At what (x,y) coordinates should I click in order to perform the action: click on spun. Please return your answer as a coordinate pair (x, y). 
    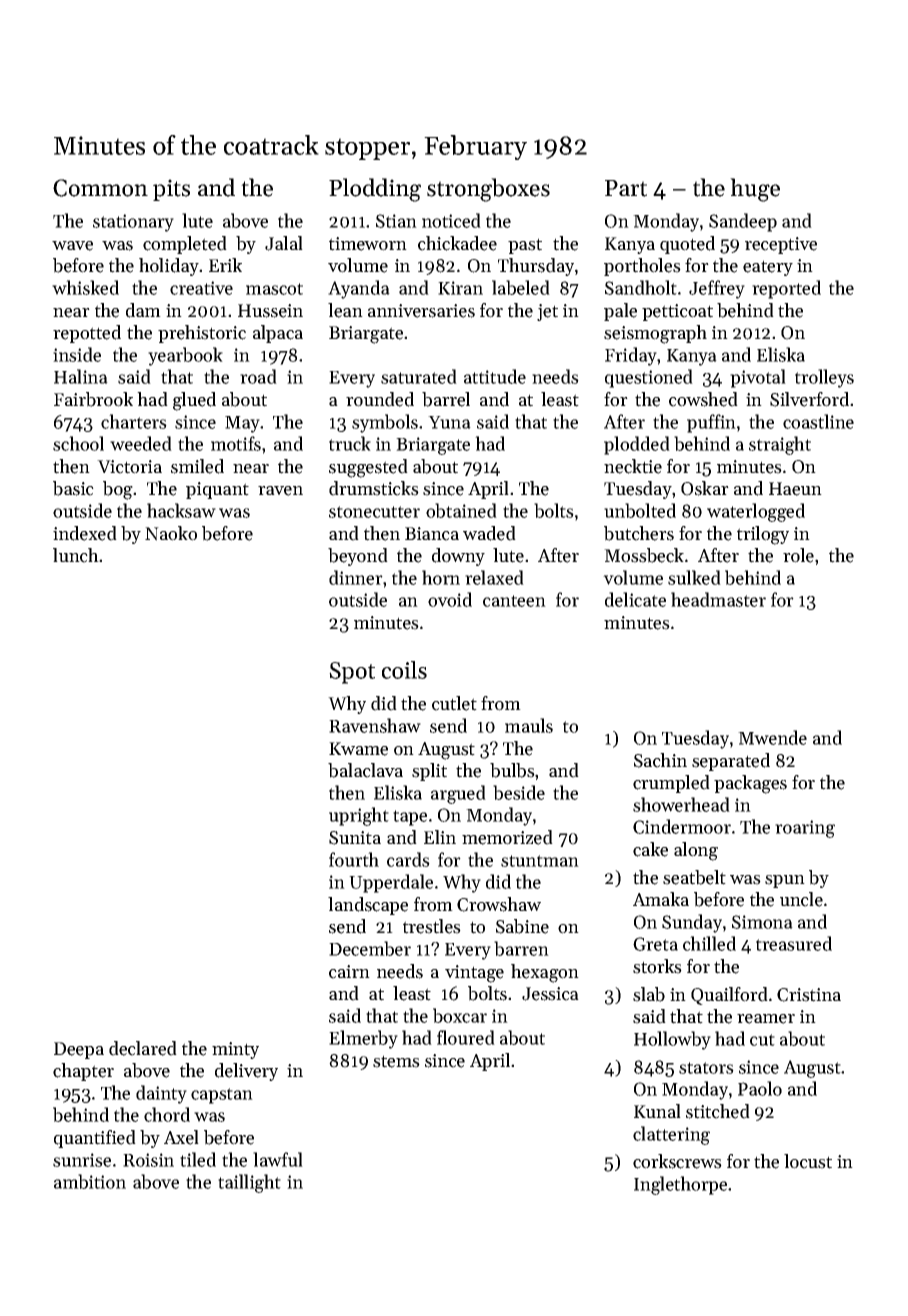
    Looking at the image, I should click on (785, 881).
